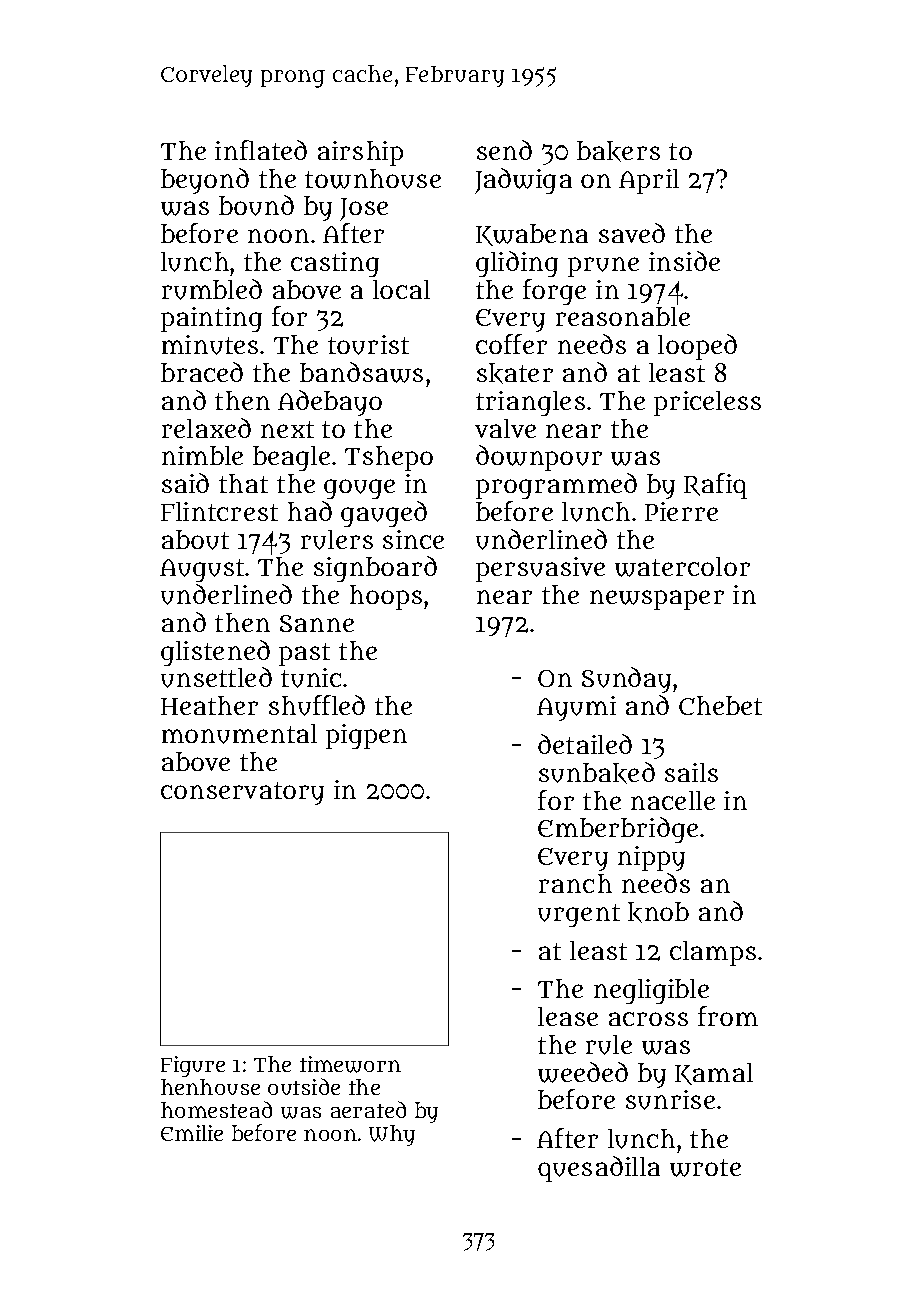  I want to click on conservatory, so click(242, 793).
